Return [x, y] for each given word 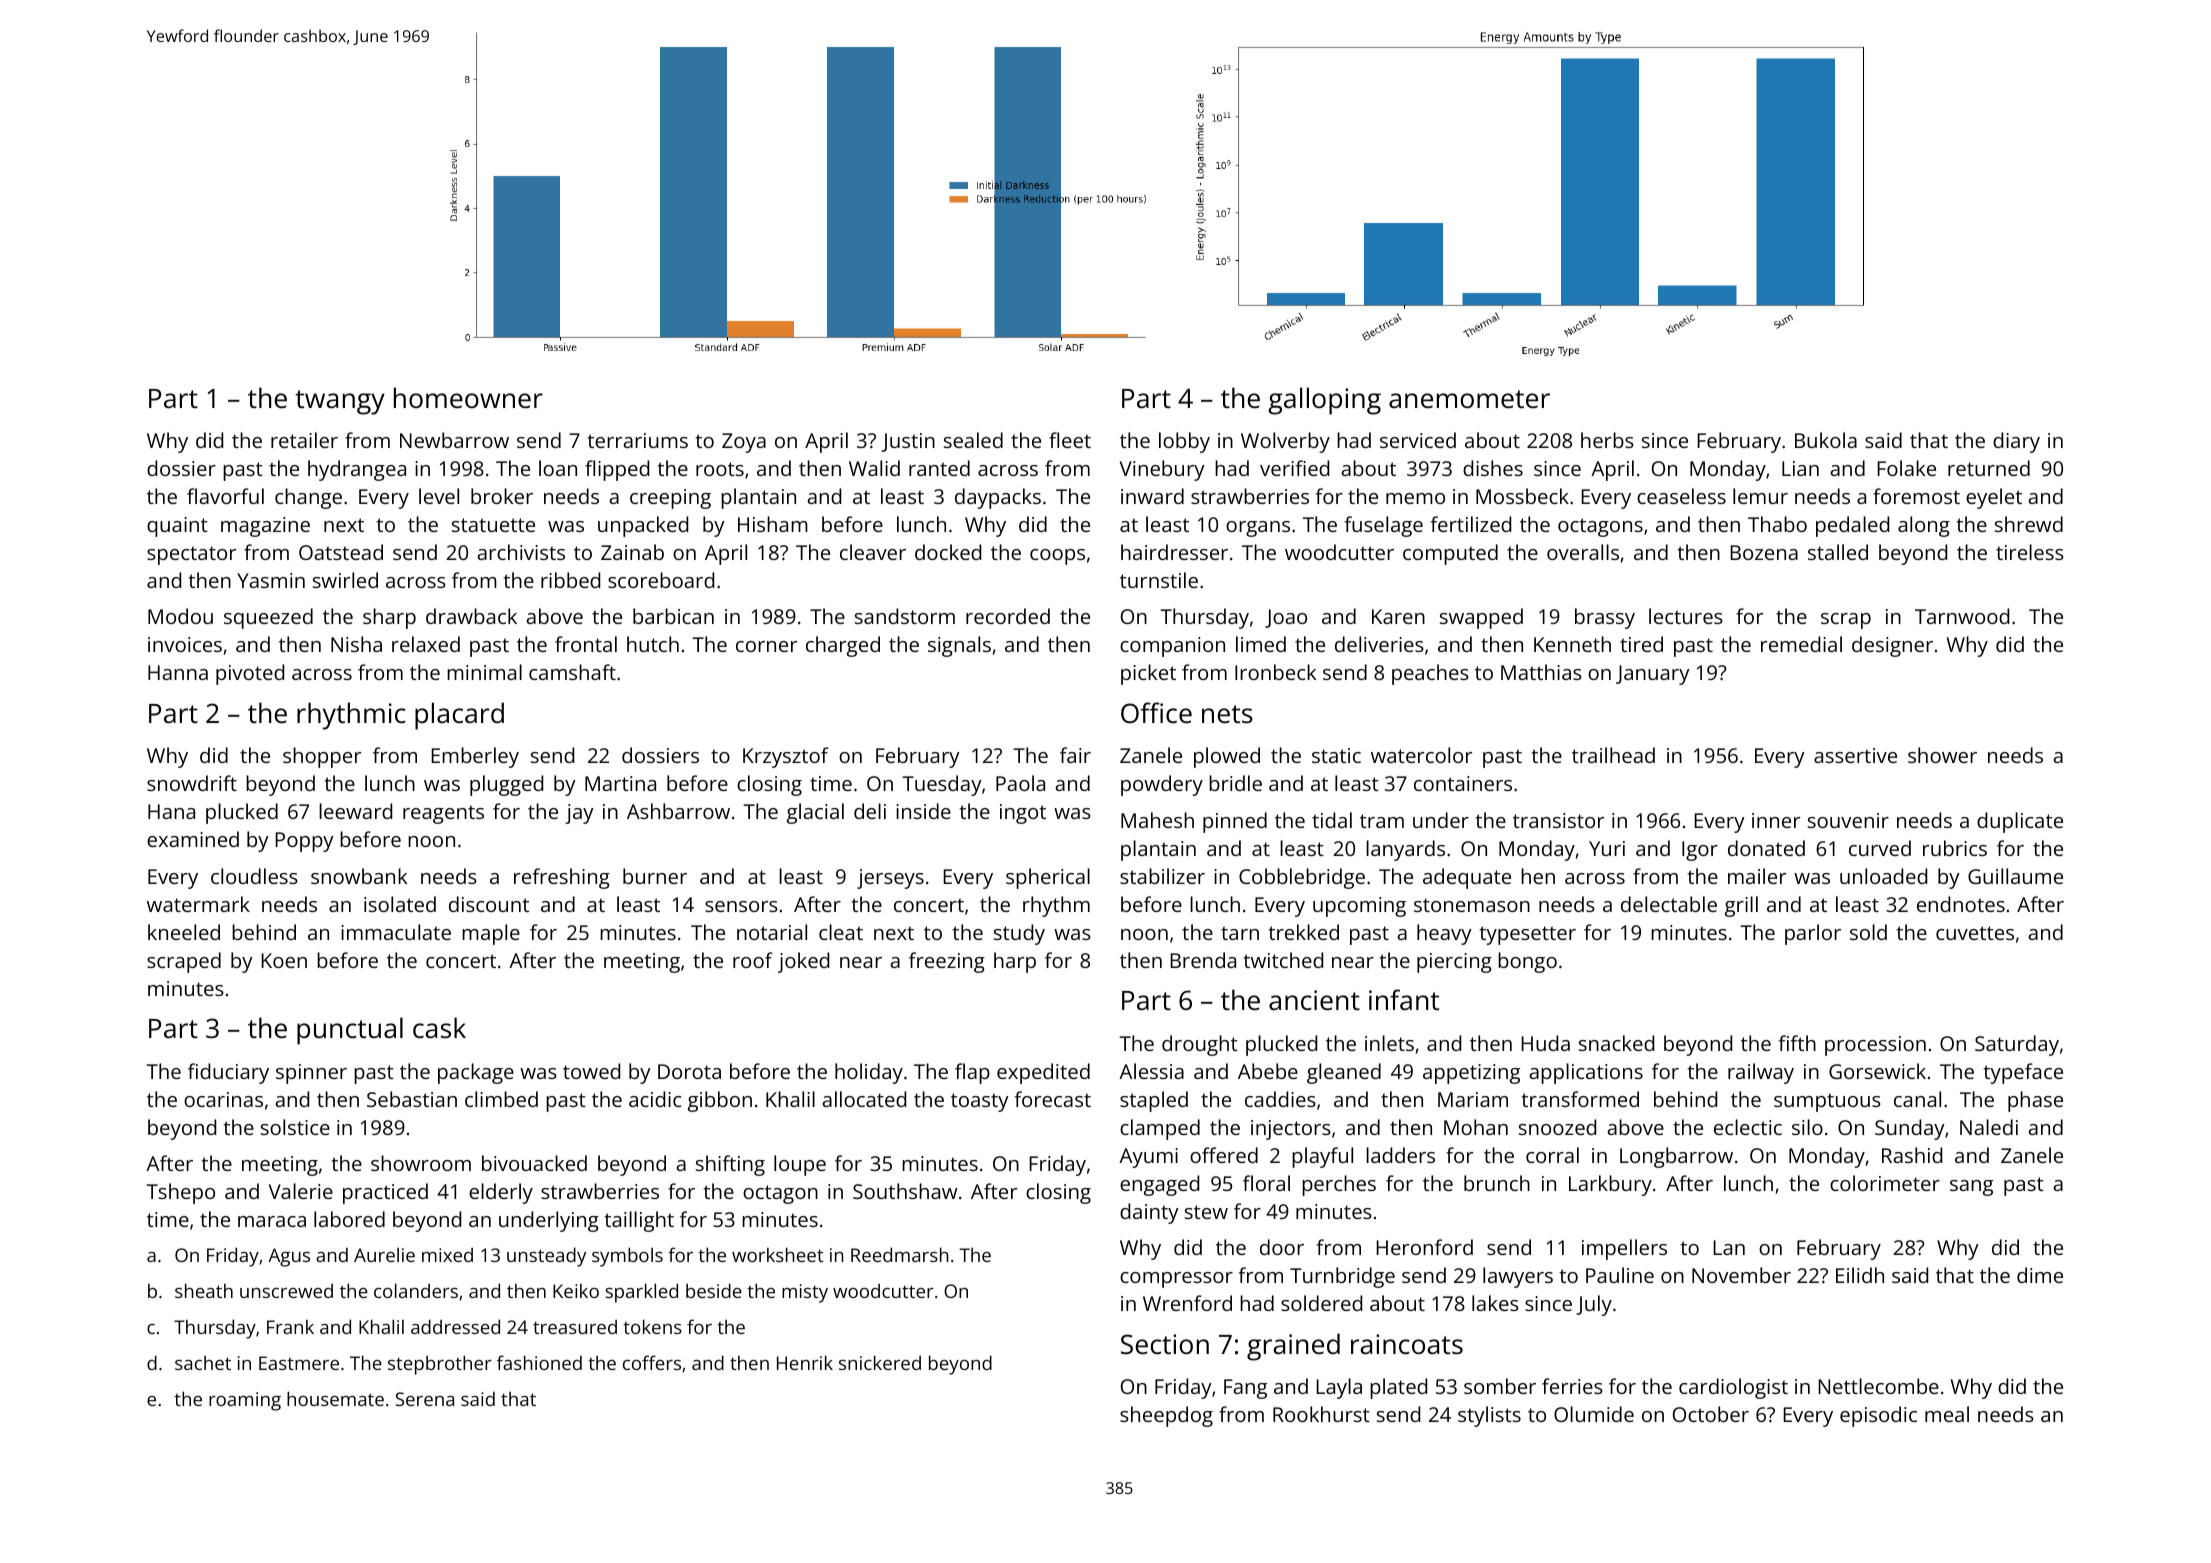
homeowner [468, 398]
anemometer [1469, 399]
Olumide [1594, 1414]
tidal [1332, 820]
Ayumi [1148, 1158]
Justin [908, 442]
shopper [322, 757]
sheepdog [1166, 1416]
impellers [1624, 1249]
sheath [204, 1290]
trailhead [1613, 755]
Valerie [301, 1191]
